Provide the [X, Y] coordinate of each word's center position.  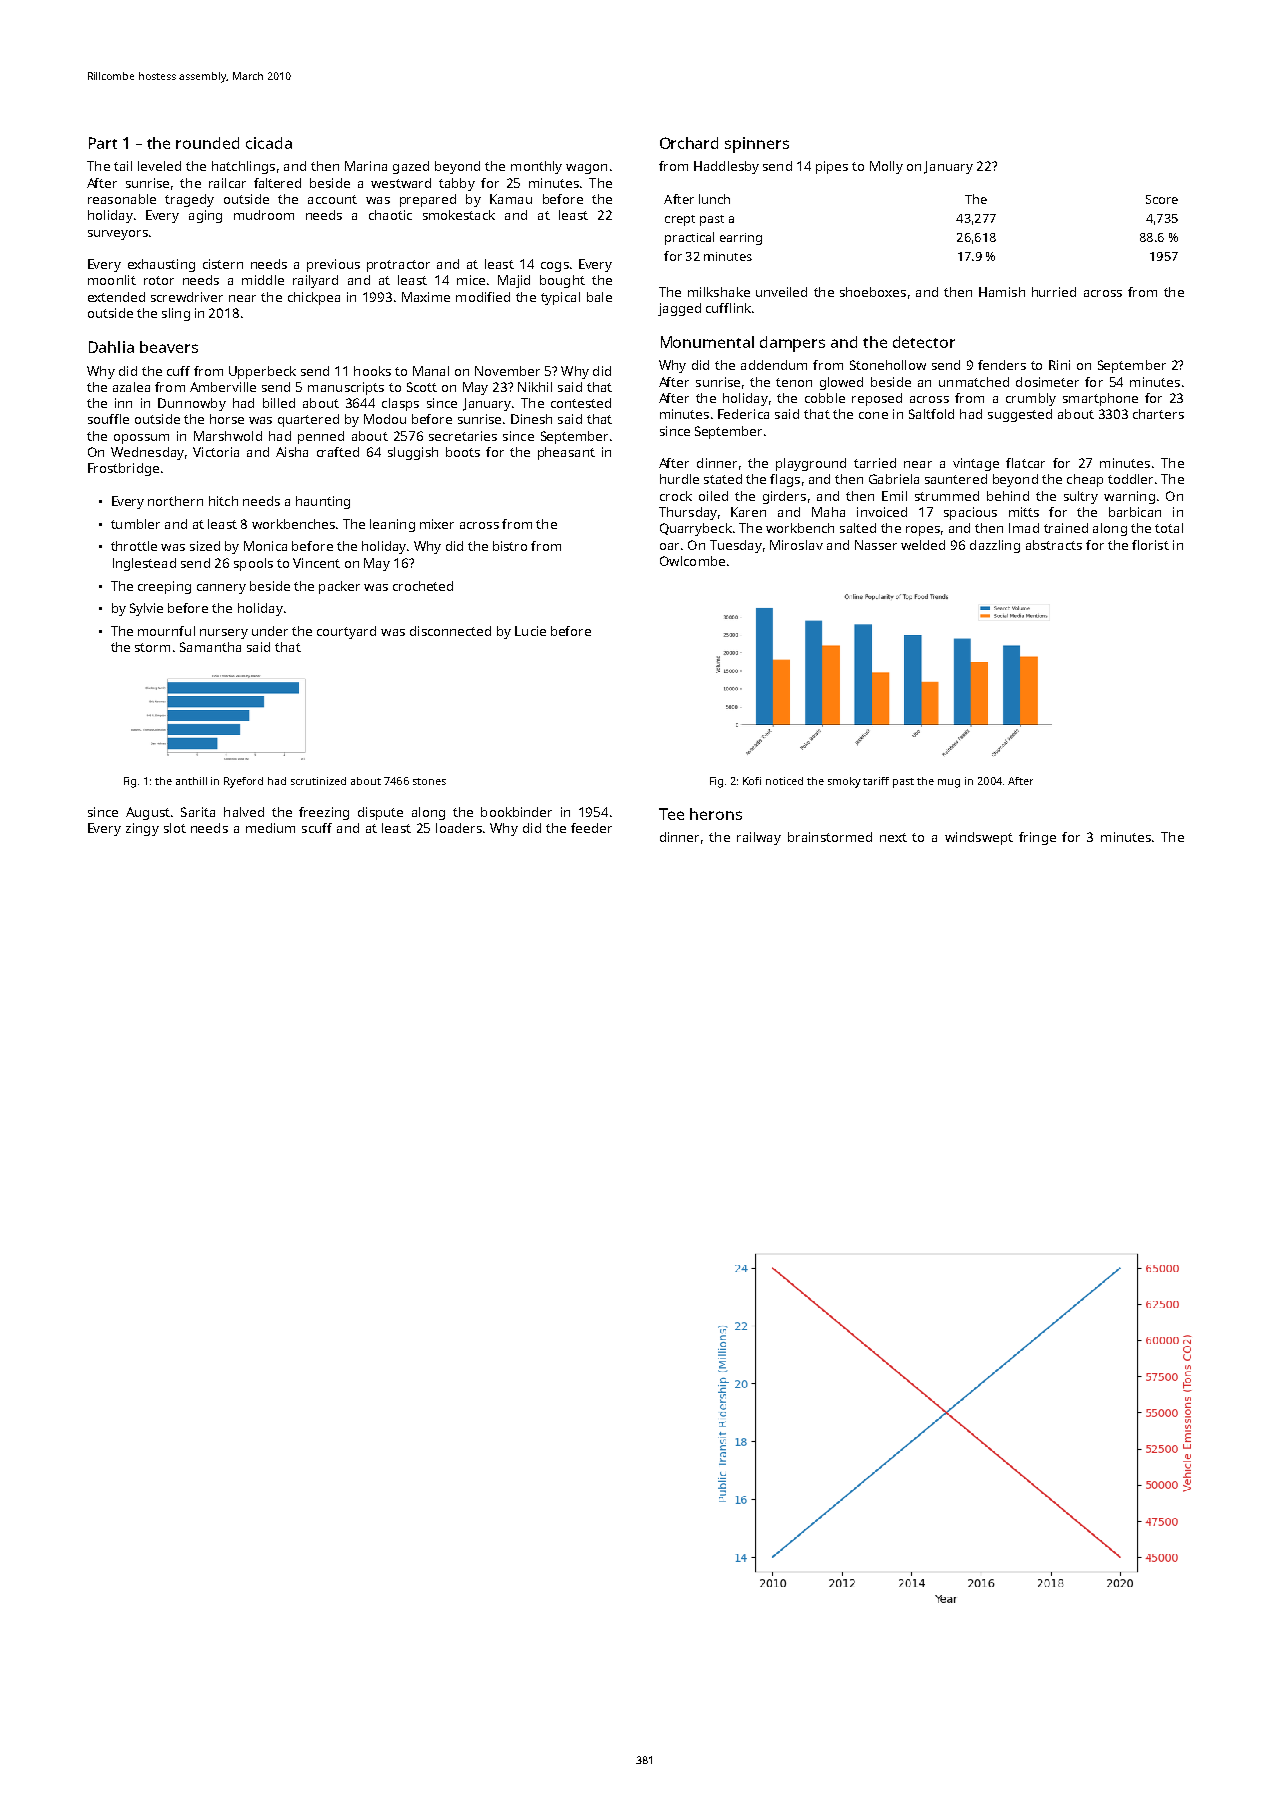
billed [279, 403]
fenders [1002, 365]
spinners [757, 145]
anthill [191, 781]
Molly [886, 167]
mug [949, 783]
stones [429, 781]
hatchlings [243, 167]
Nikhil [535, 387]
